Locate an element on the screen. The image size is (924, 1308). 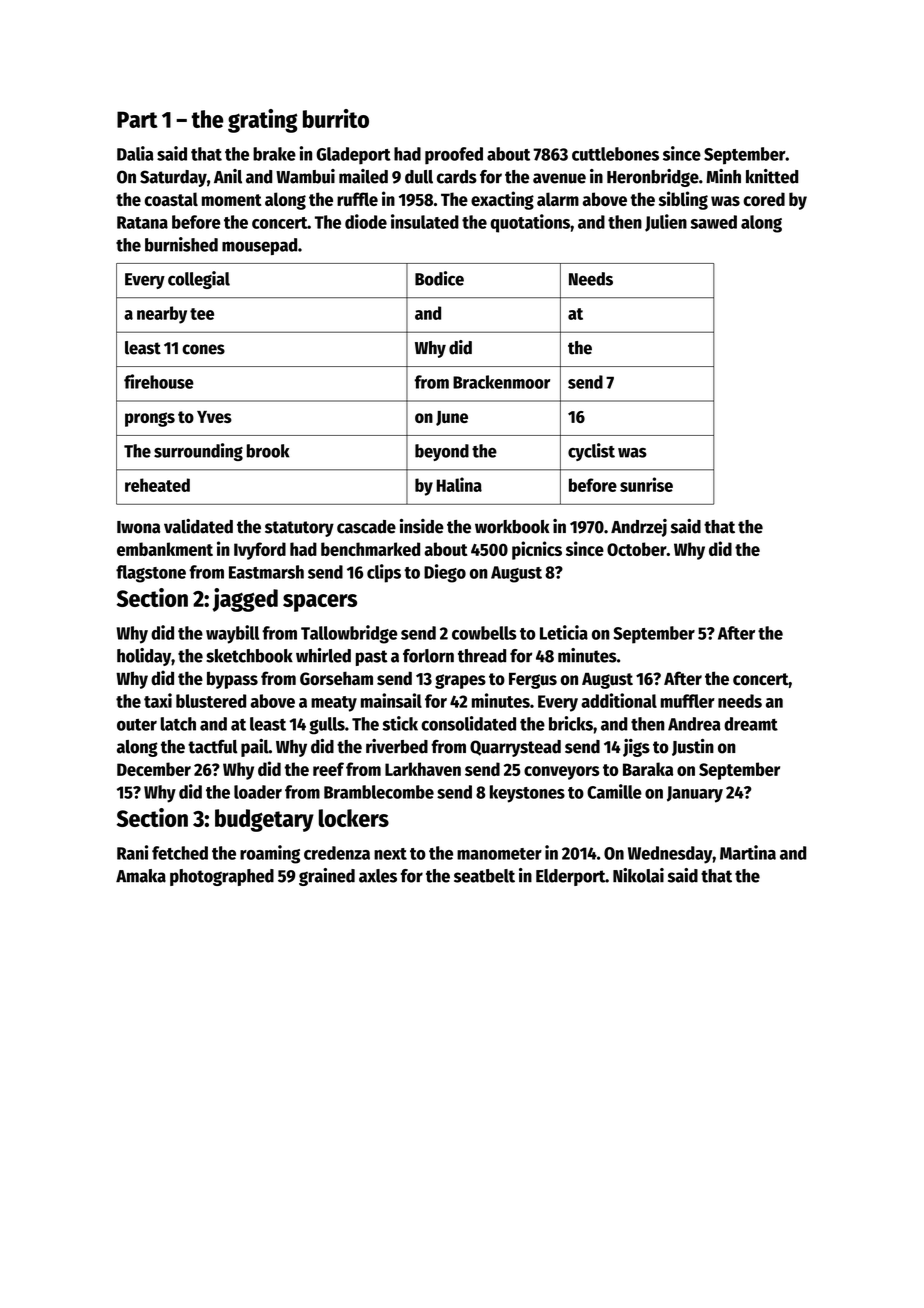
cones is located at coordinates (203, 349).
